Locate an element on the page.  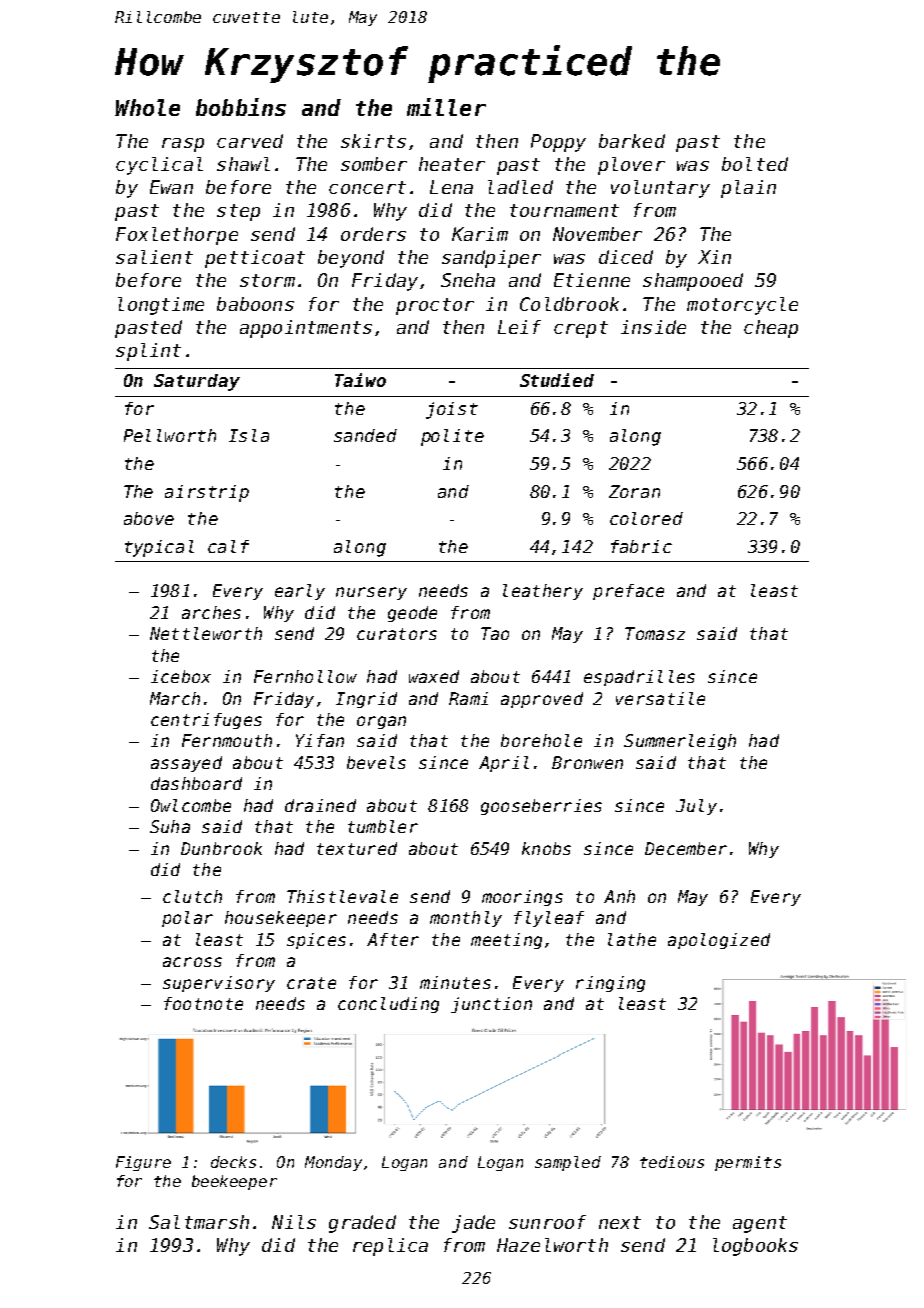
Saltmarsh is located at coordinates (199, 1222).
